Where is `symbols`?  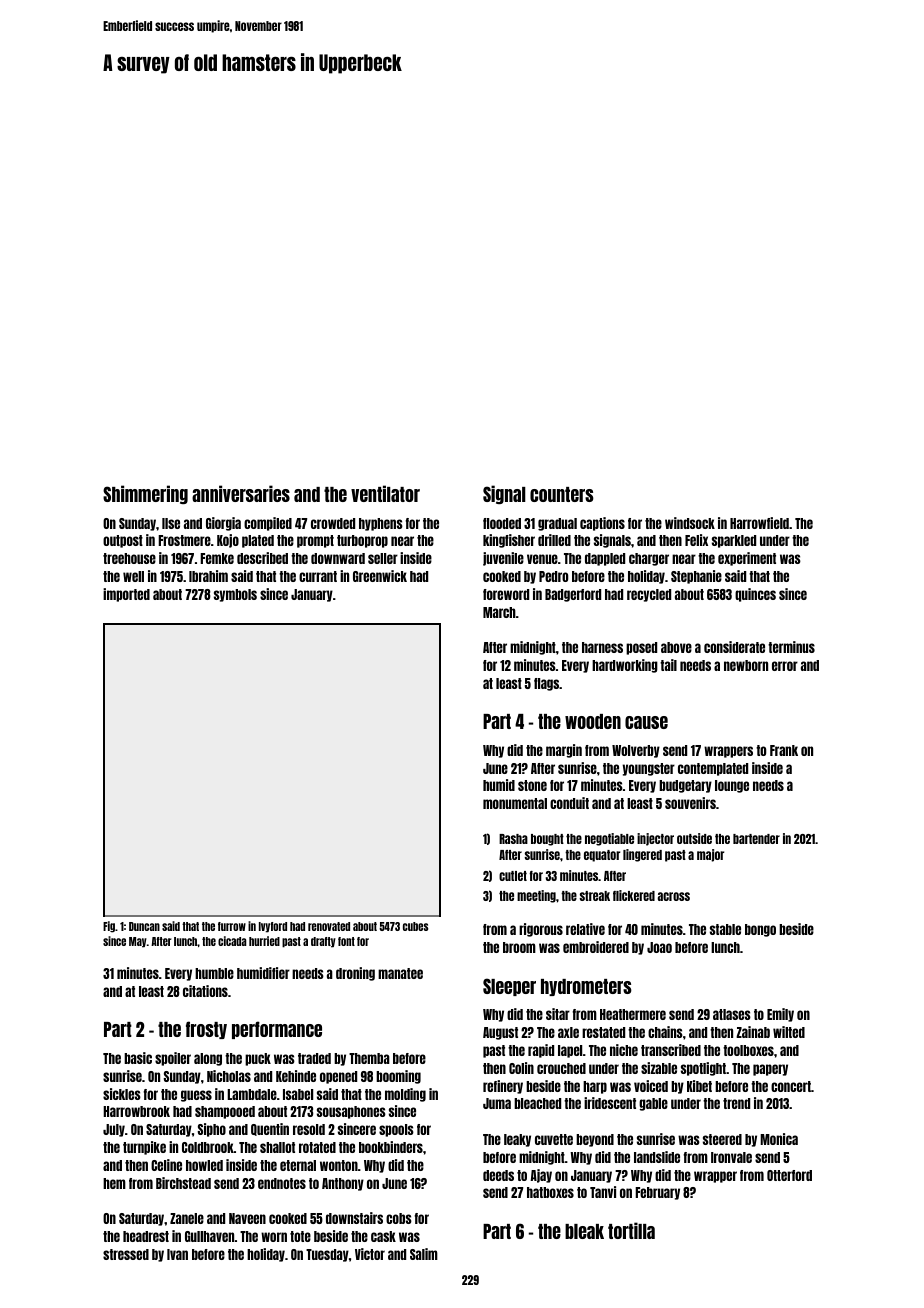
symbols is located at coordinates (235, 595).
